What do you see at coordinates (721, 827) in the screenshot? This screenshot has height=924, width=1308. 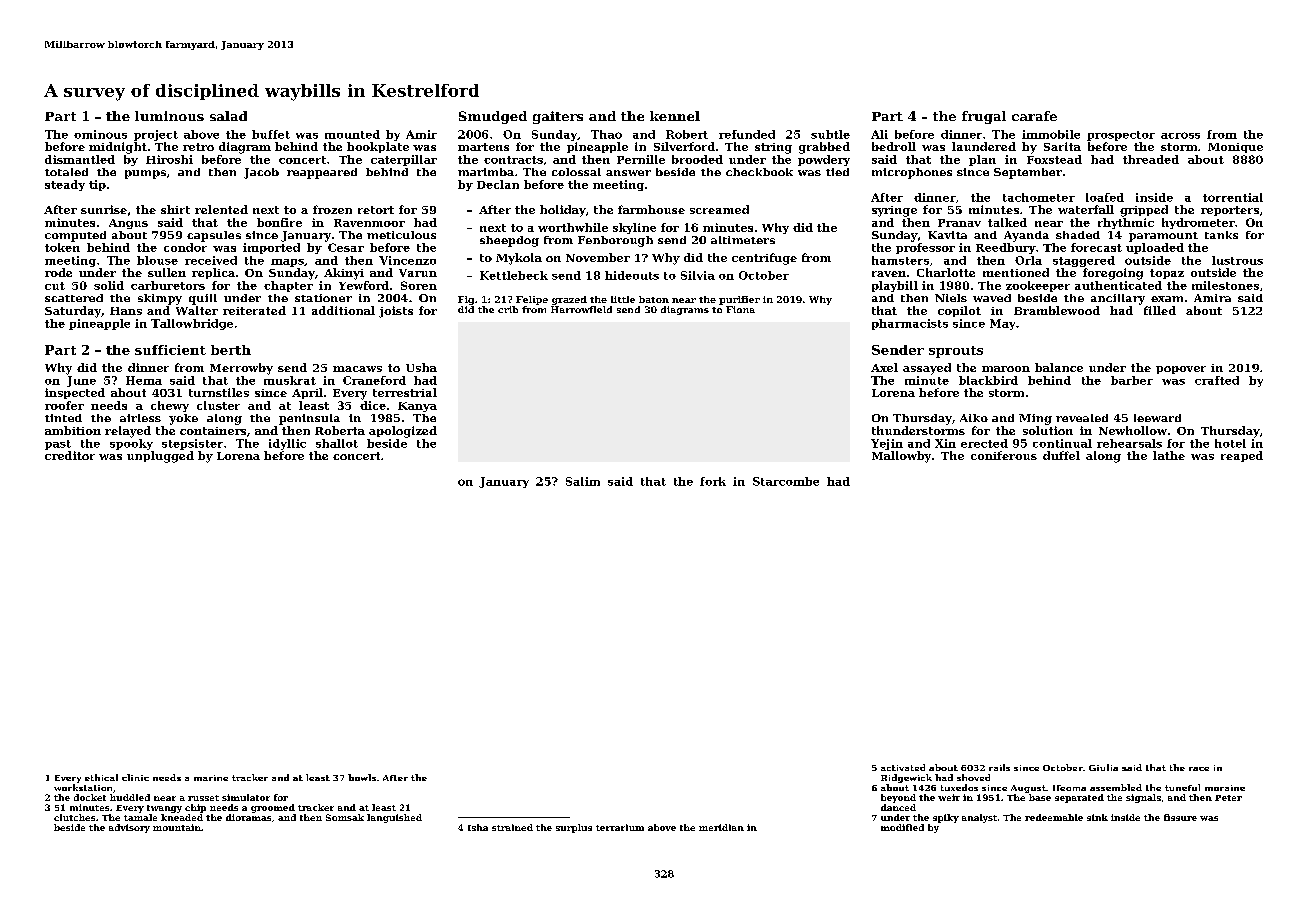 I see `meridian` at bounding box center [721, 827].
